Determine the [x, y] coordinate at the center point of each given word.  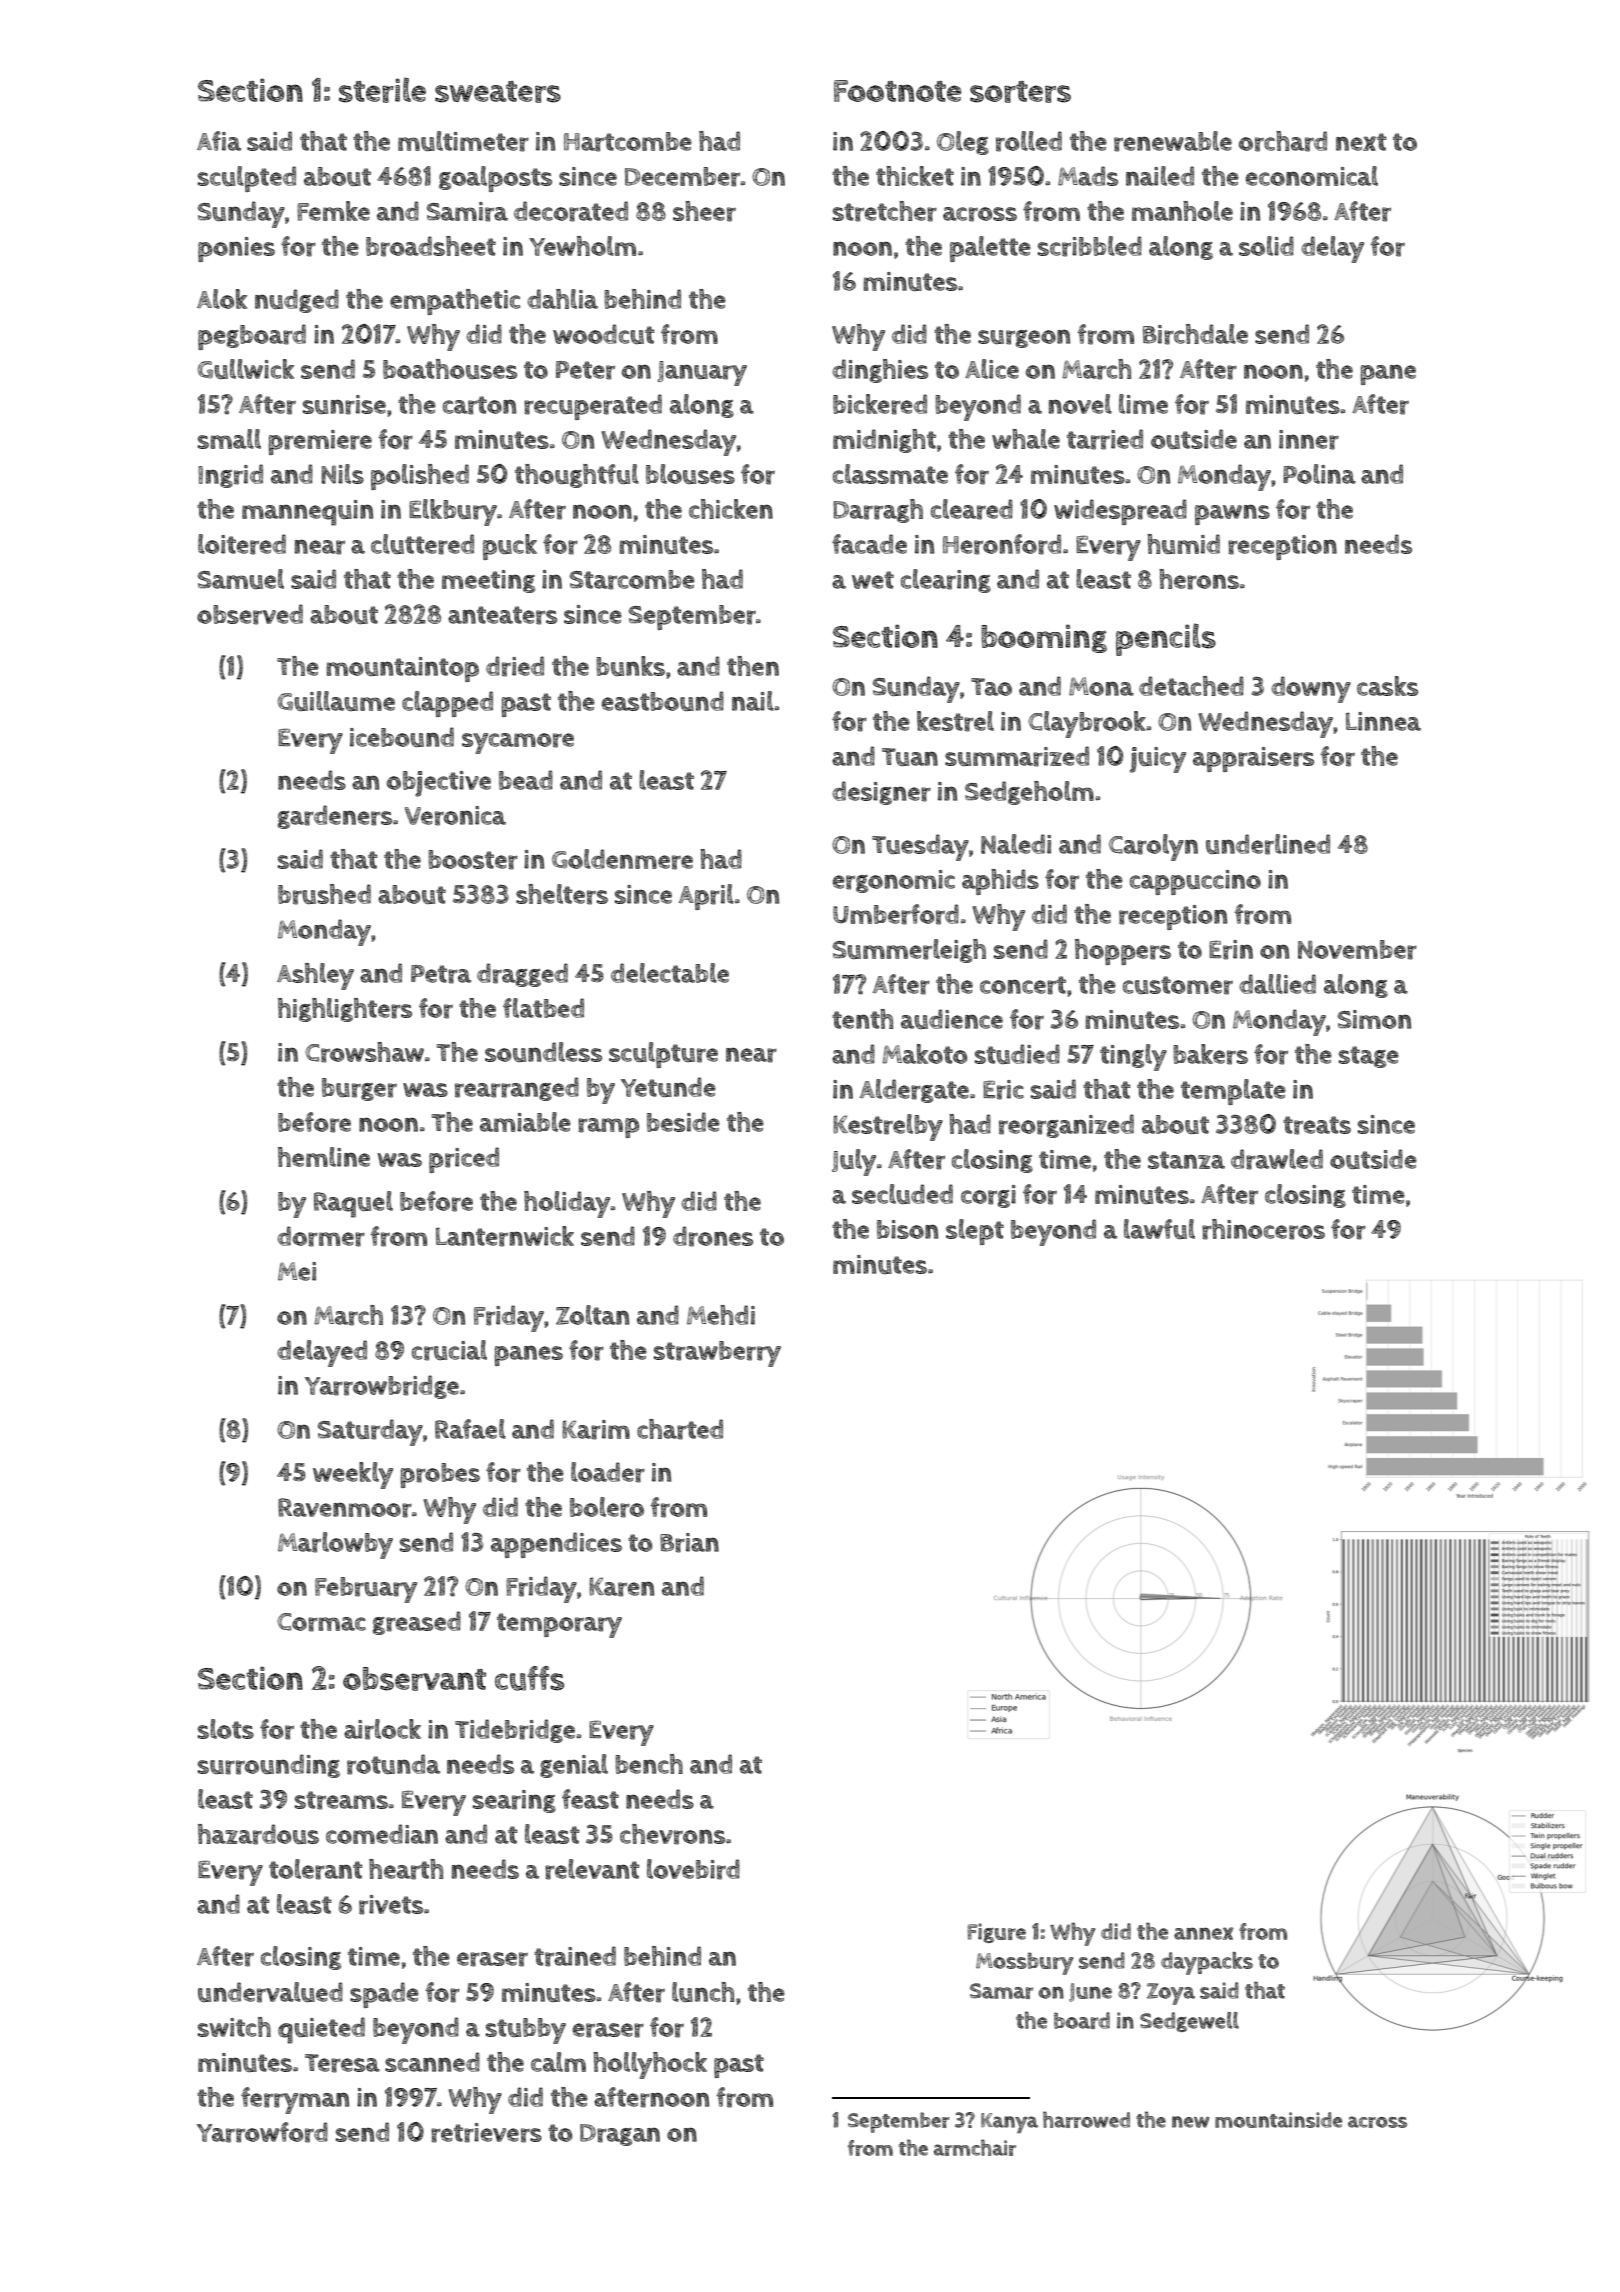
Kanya [1009, 2123]
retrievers [486, 2133]
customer [1178, 985]
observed [250, 614]
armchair [975, 2147]
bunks [630, 666]
